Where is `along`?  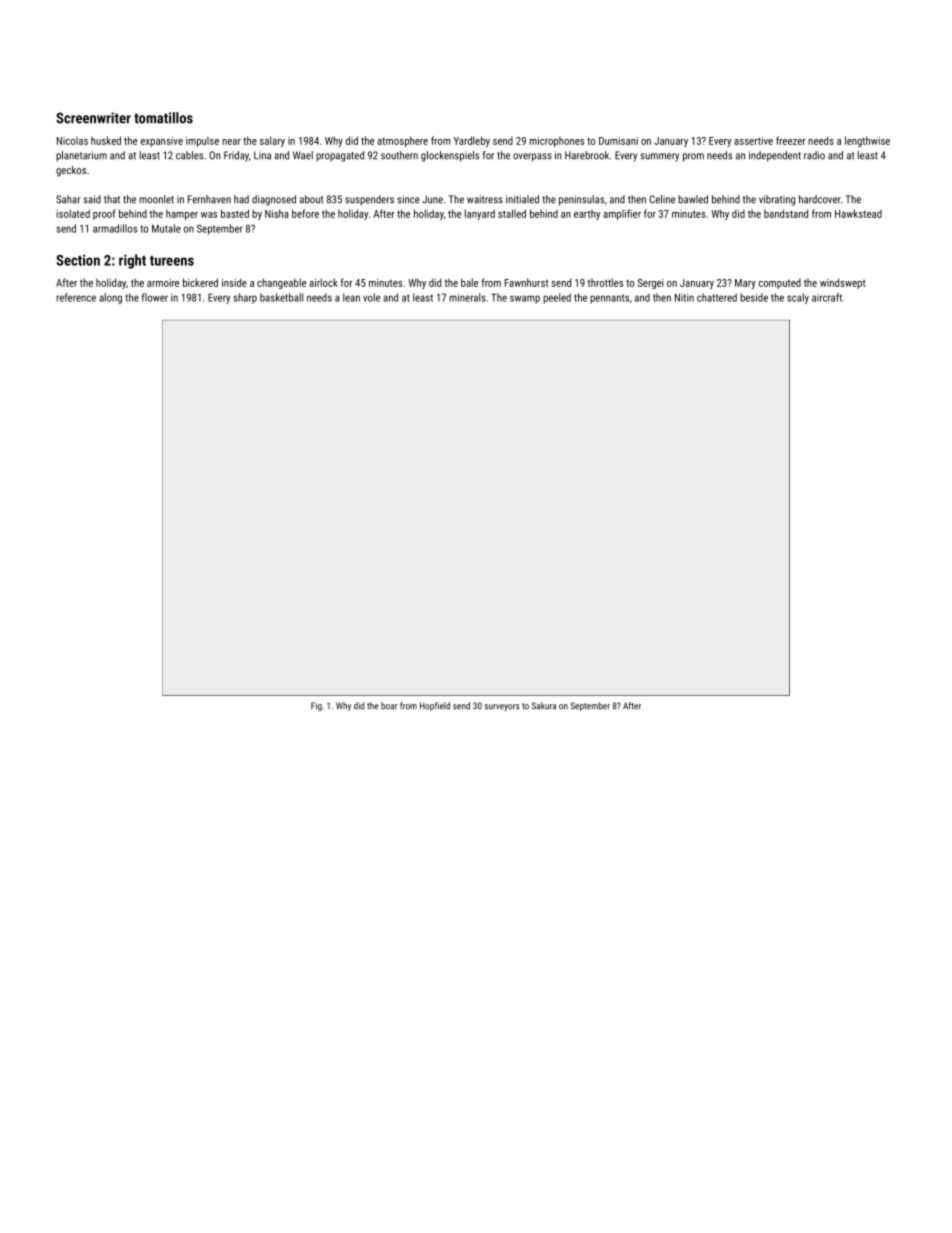 along is located at coordinates (110, 298).
